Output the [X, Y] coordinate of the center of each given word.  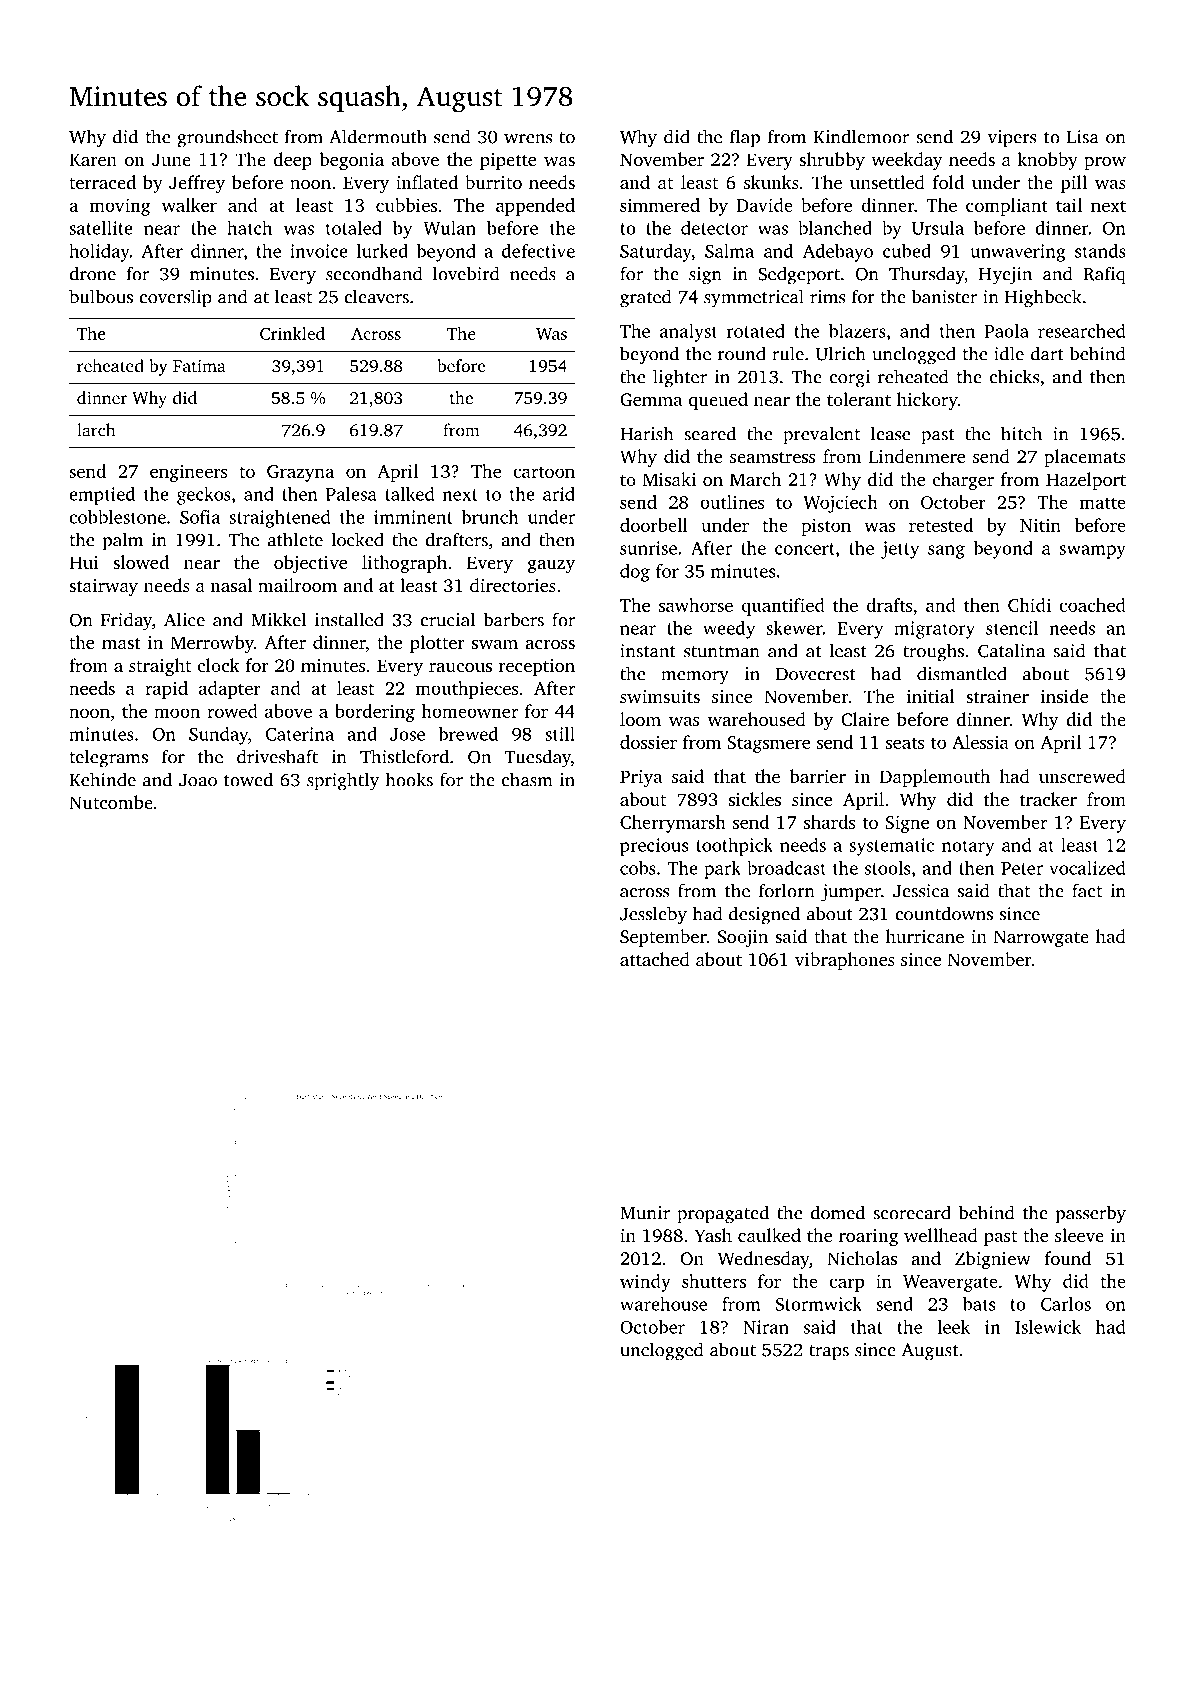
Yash [713, 1235]
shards [829, 822]
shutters [714, 1281]
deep [293, 161]
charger [963, 481]
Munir [645, 1213]
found [1068, 1258]
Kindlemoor [861, 136]
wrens [528, 139]
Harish [646, 433]
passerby [1091, 1214]
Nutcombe [111, 802]
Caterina [299, 734]
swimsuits [660, 696]
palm [123, 541]
